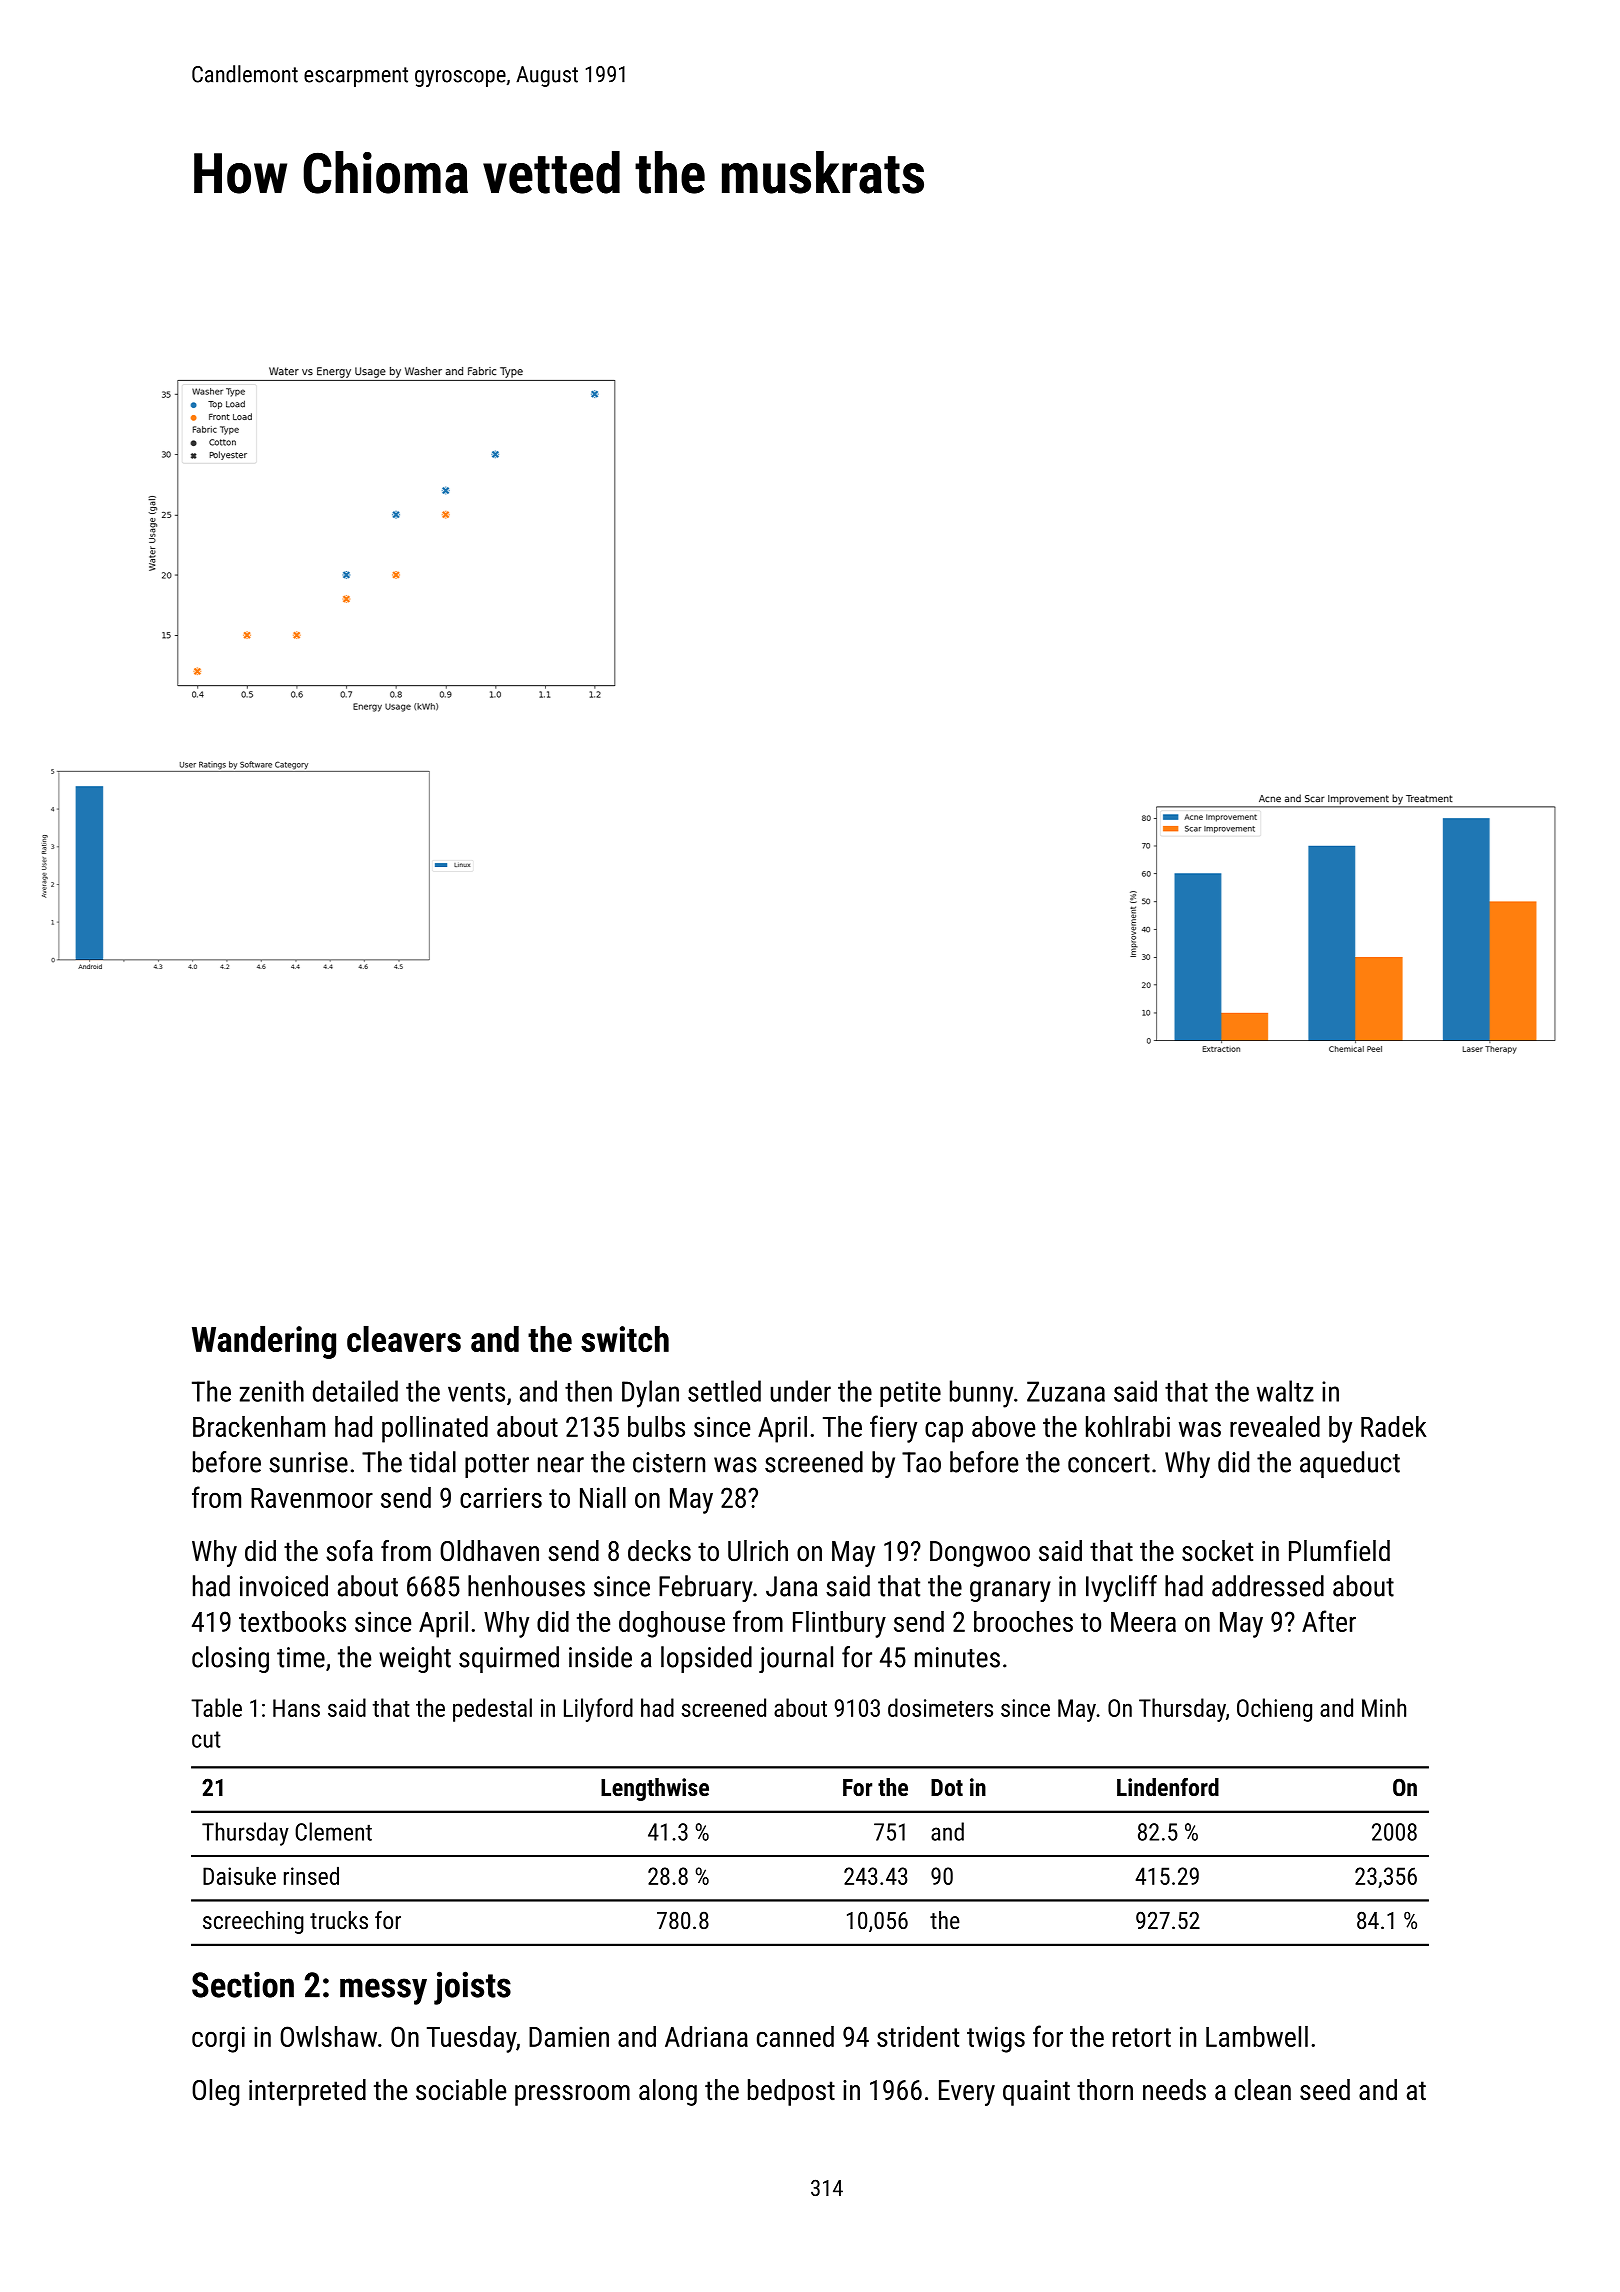 This page has height=2292, width=1620. Describe the element at coordinates (1268, 1586) in the page. I see `addressed` at that location.
